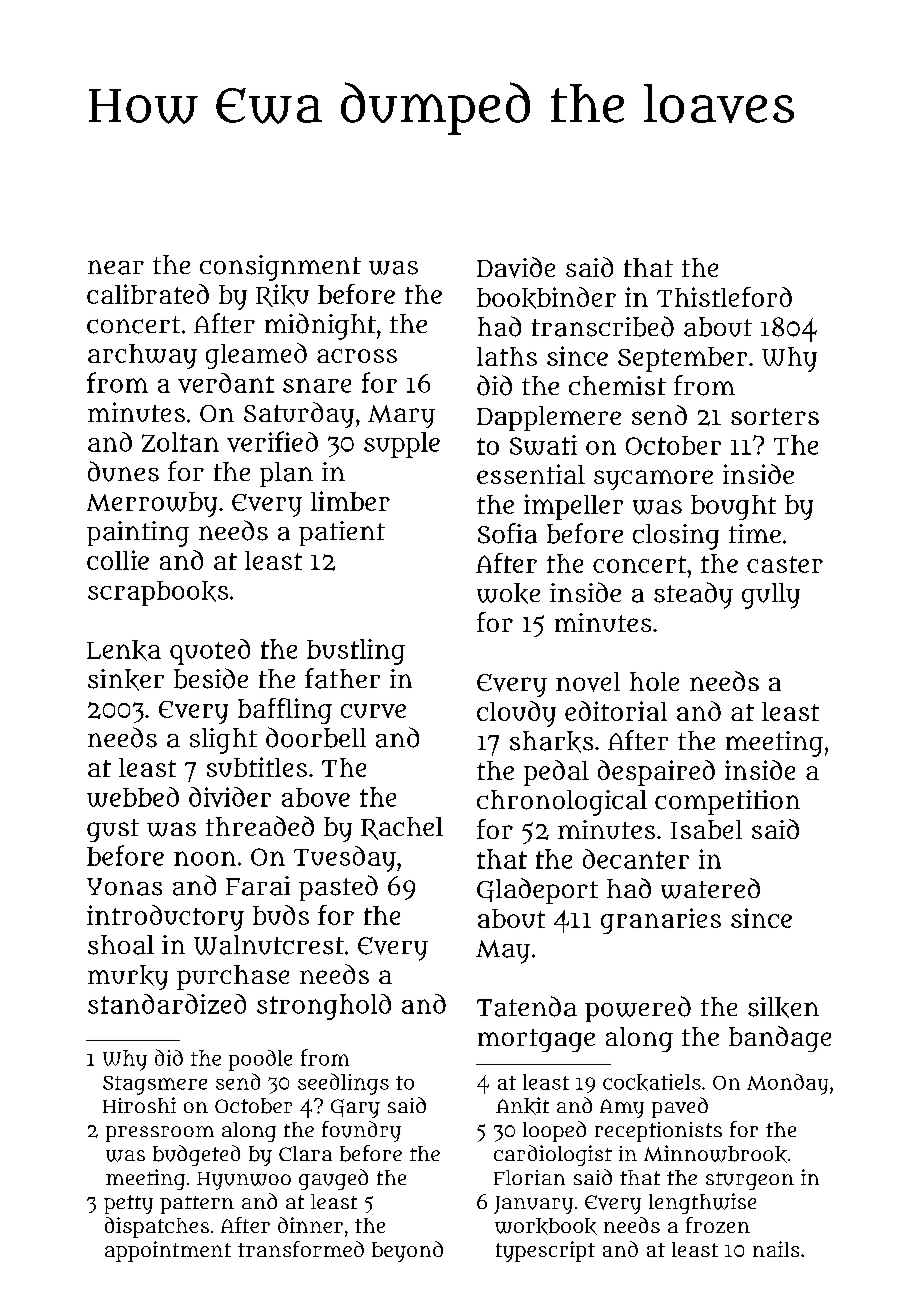 The image size is (924, 1311). Describe the element at coordinates (710, 888) in the screenshot. I see `watered` at that location.
